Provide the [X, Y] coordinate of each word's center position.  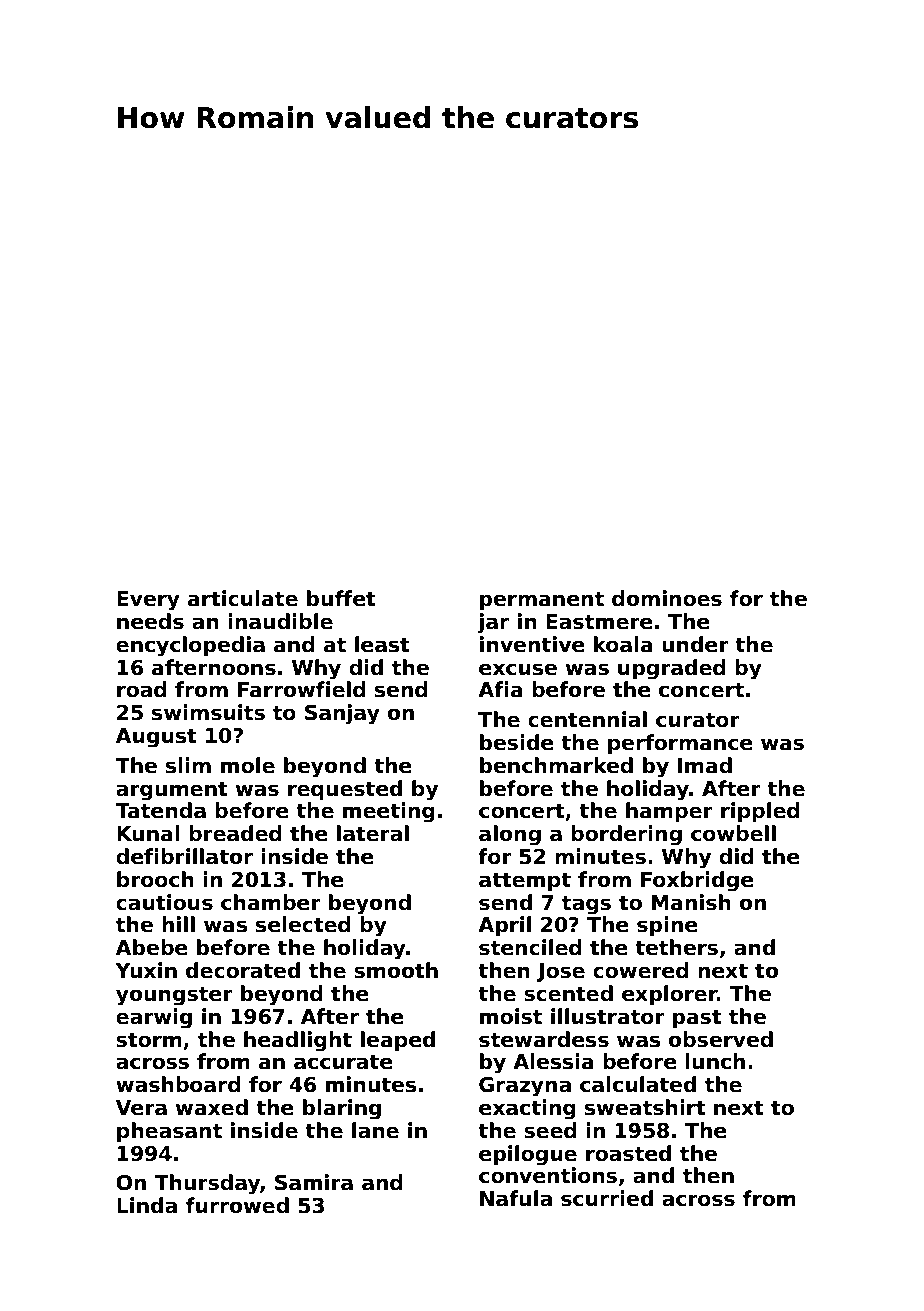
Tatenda [160, 810]
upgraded [672, 669]
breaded [235, 833]
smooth [396, 970]
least [382, 644]
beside [517, 742]
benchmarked [556, 765]
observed [721, 1039]
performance [680, 744]
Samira [314, 1182]
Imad [705, 765]
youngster [174, 996]
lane [375, 1130]
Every [148, 601]
